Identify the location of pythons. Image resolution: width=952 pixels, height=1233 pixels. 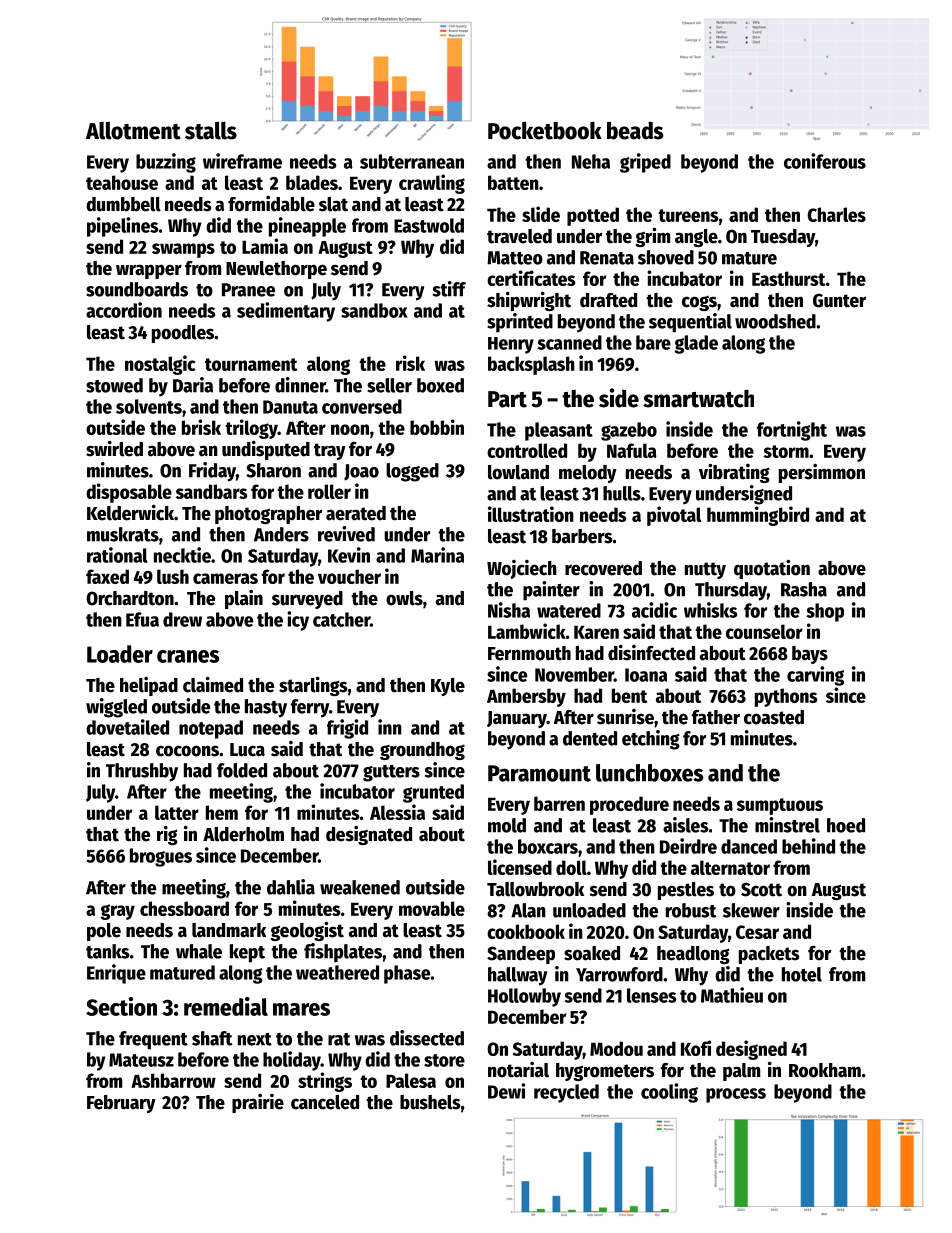
(786, 697).
